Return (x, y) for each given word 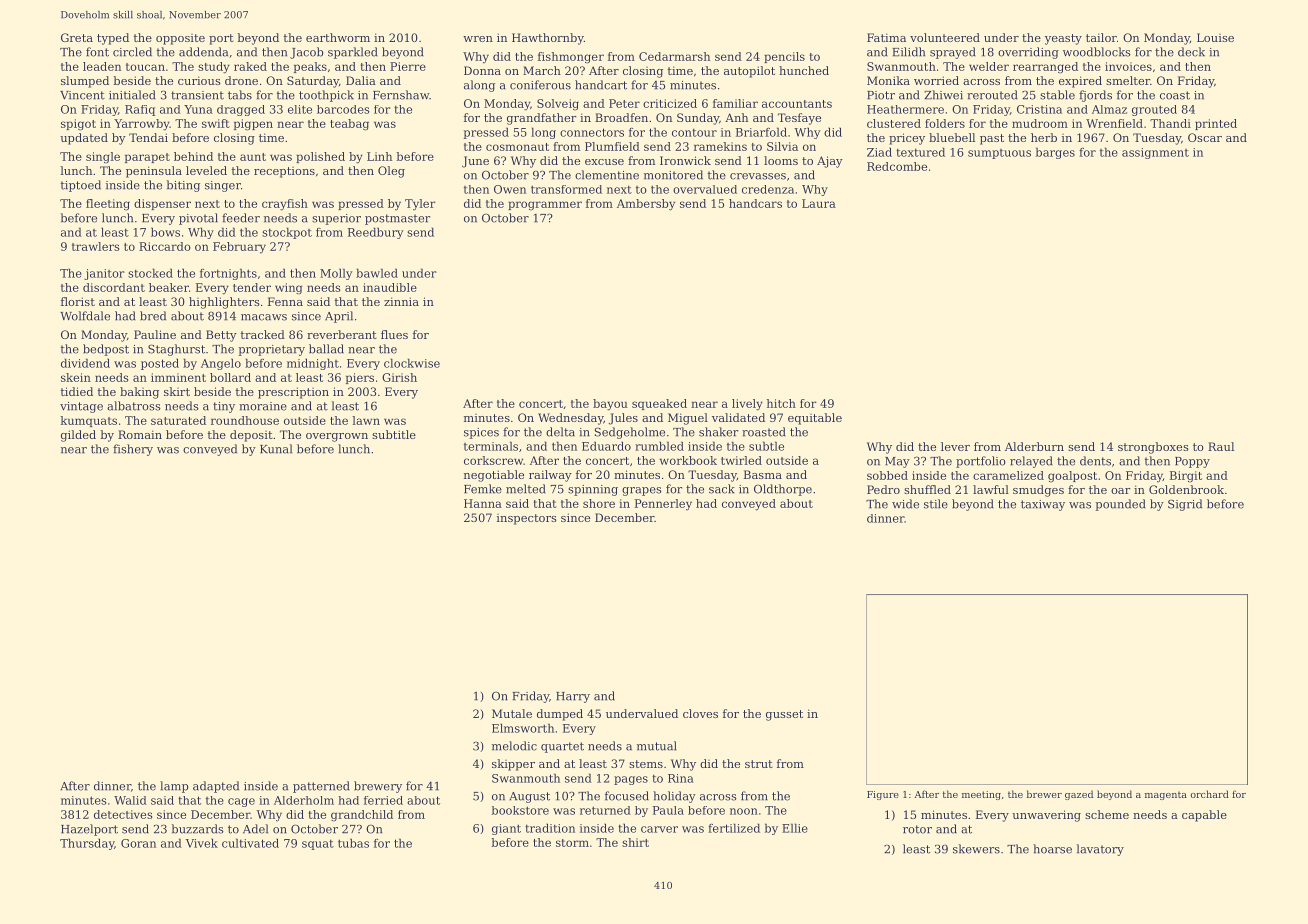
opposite (180, 39)
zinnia (401, 301)
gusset (784, 715)
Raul (1221, 446)
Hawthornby (548, 39)
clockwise (412, 363)
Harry (573, 697)
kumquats (89, 421)
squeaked (659, 404)
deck (1191, 52)
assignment (1155, 153)
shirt (635, 842)
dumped (560, 715)
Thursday (87, 844)
